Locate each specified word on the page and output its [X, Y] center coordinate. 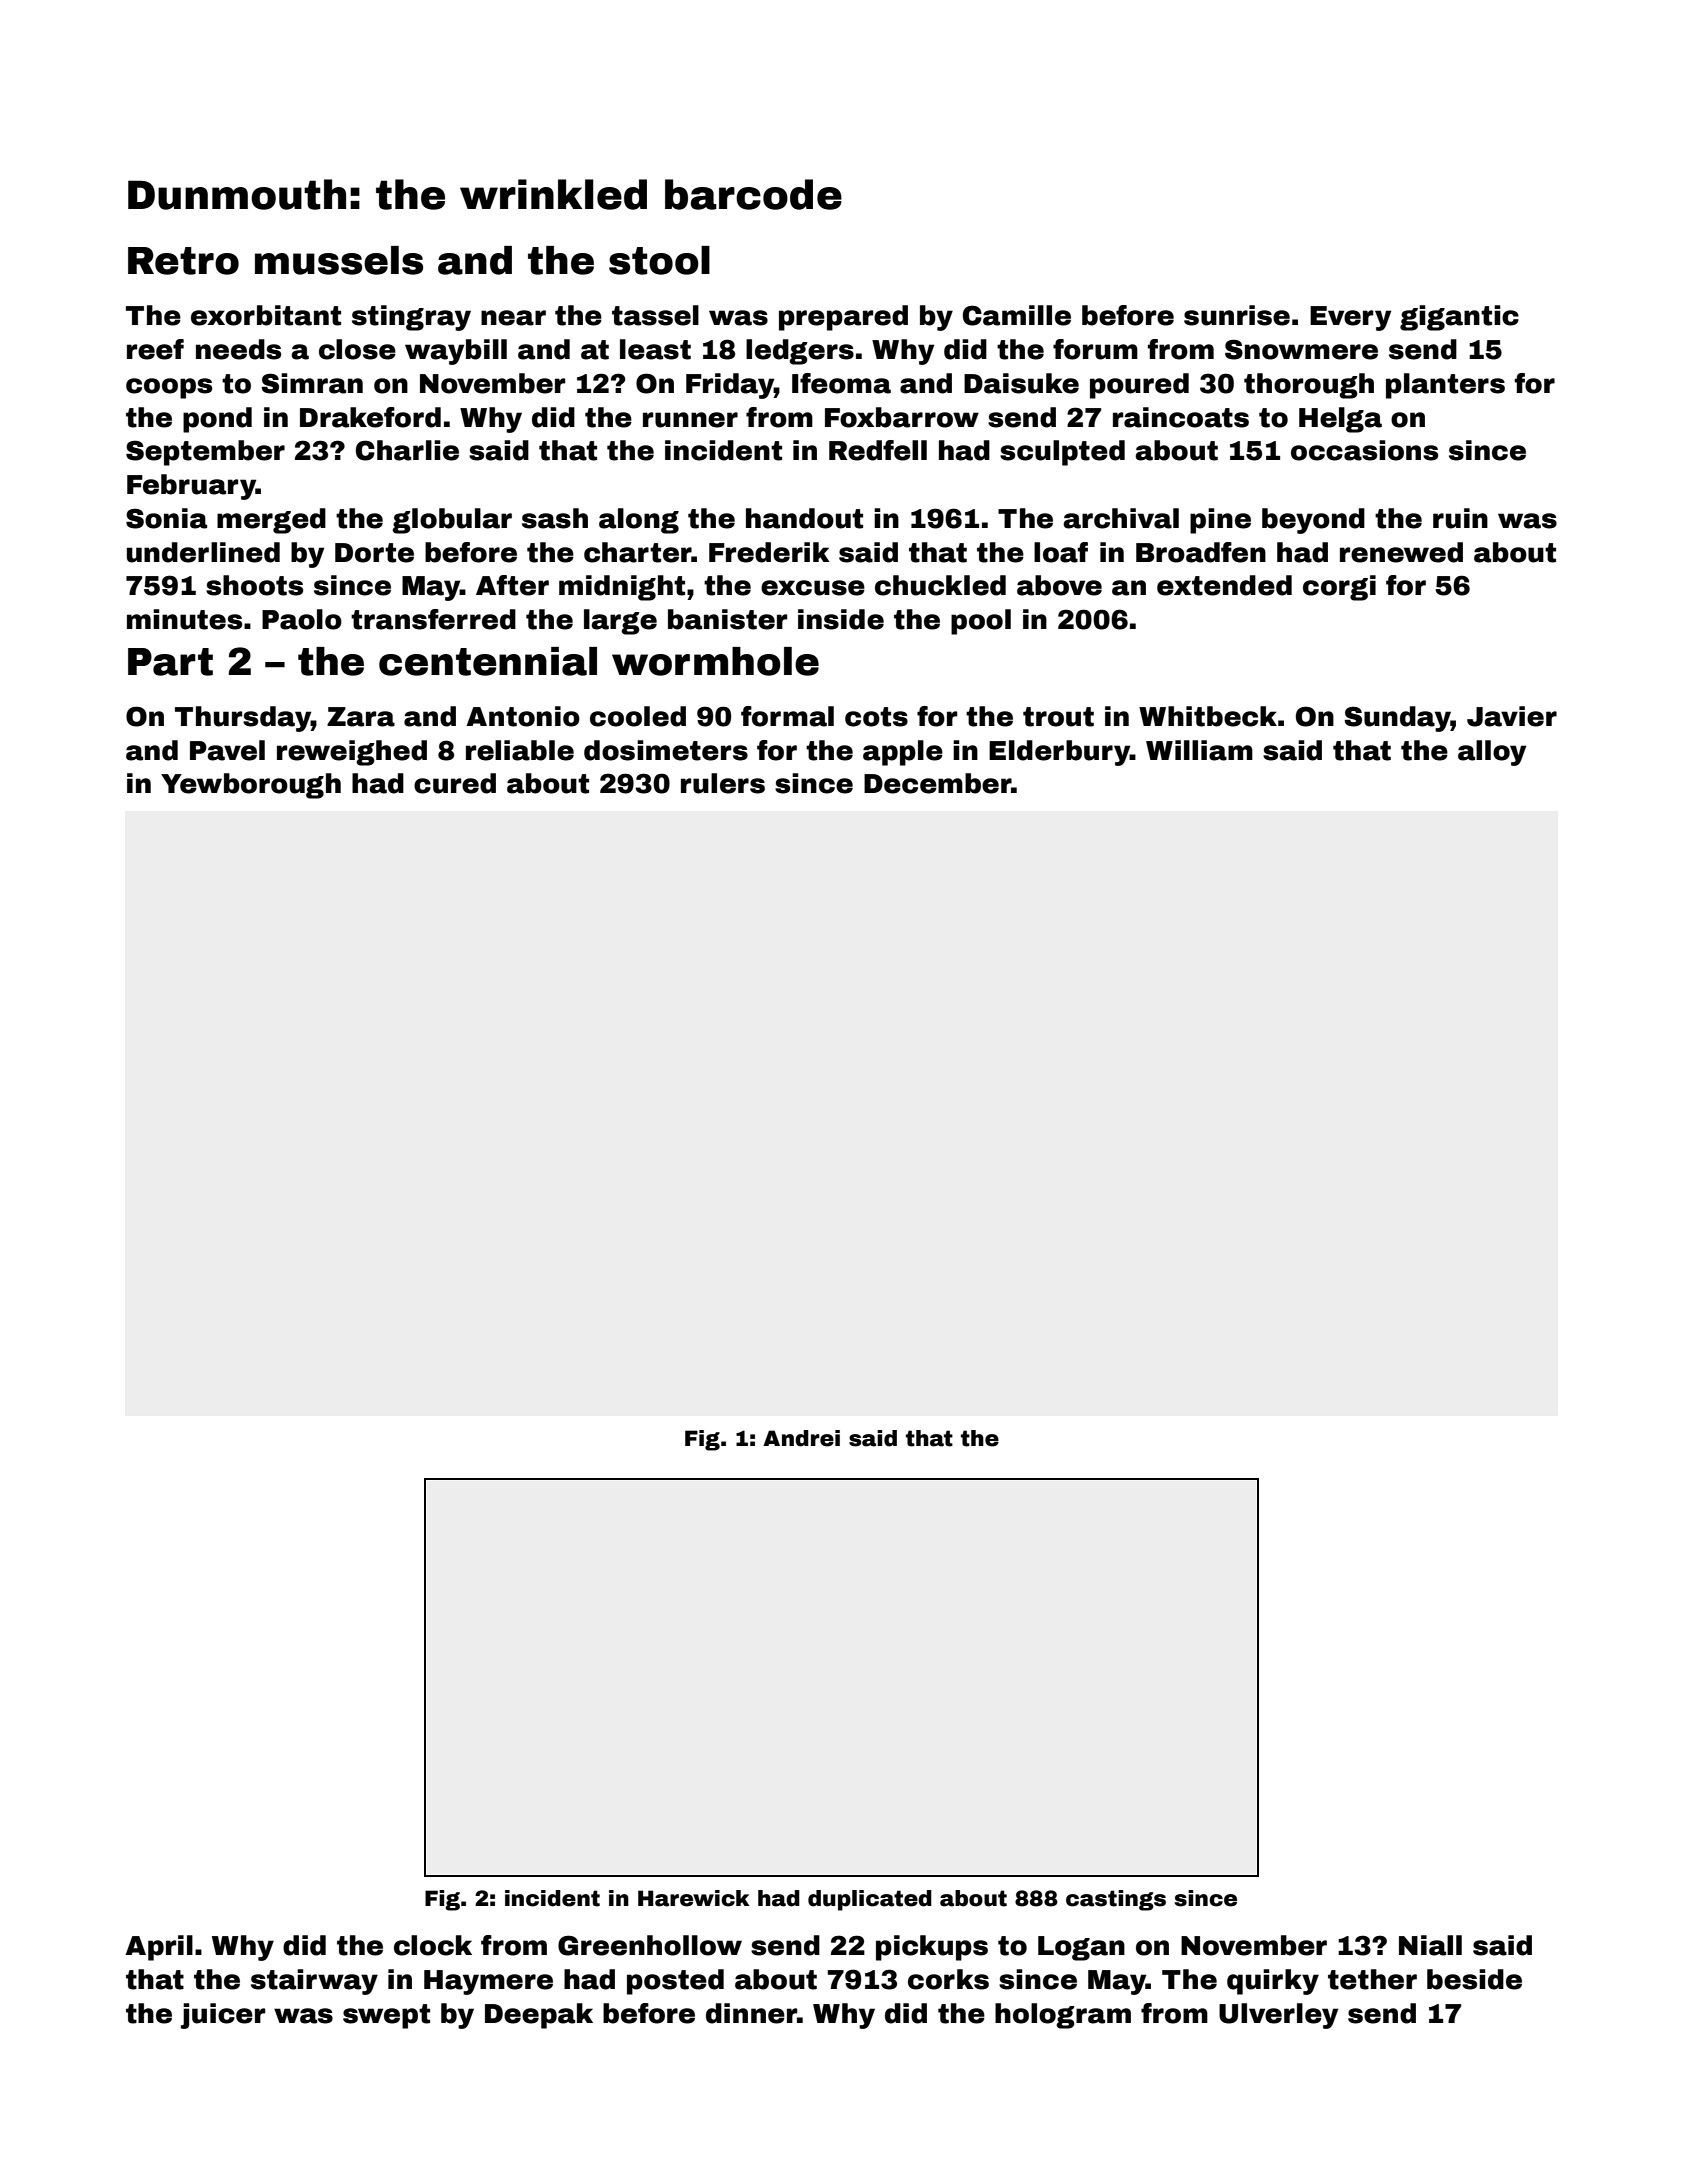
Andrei [801, 1438]
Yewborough [251, 786]
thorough [1309, 386]
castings [1116, 1900]
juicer [223, 2016]
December [937, 783]
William [1199, 750]
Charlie [407, 450]
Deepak [539, 2016]
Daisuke [1021, 383]
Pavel [227, 750]
